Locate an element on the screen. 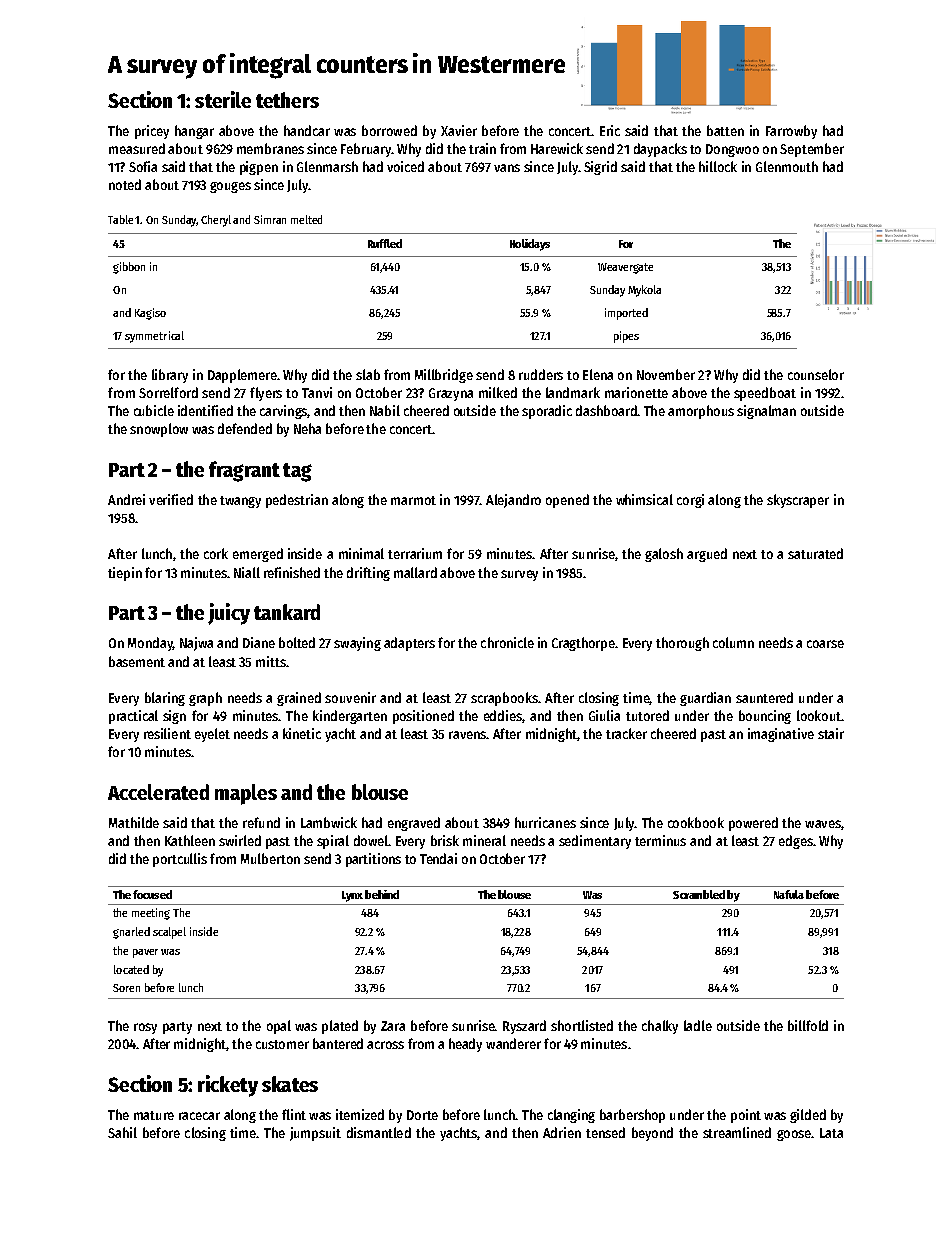 Image resolution: width=952 pixels, height=1233 pixels. pricey is located at coordinates (152, 132).
